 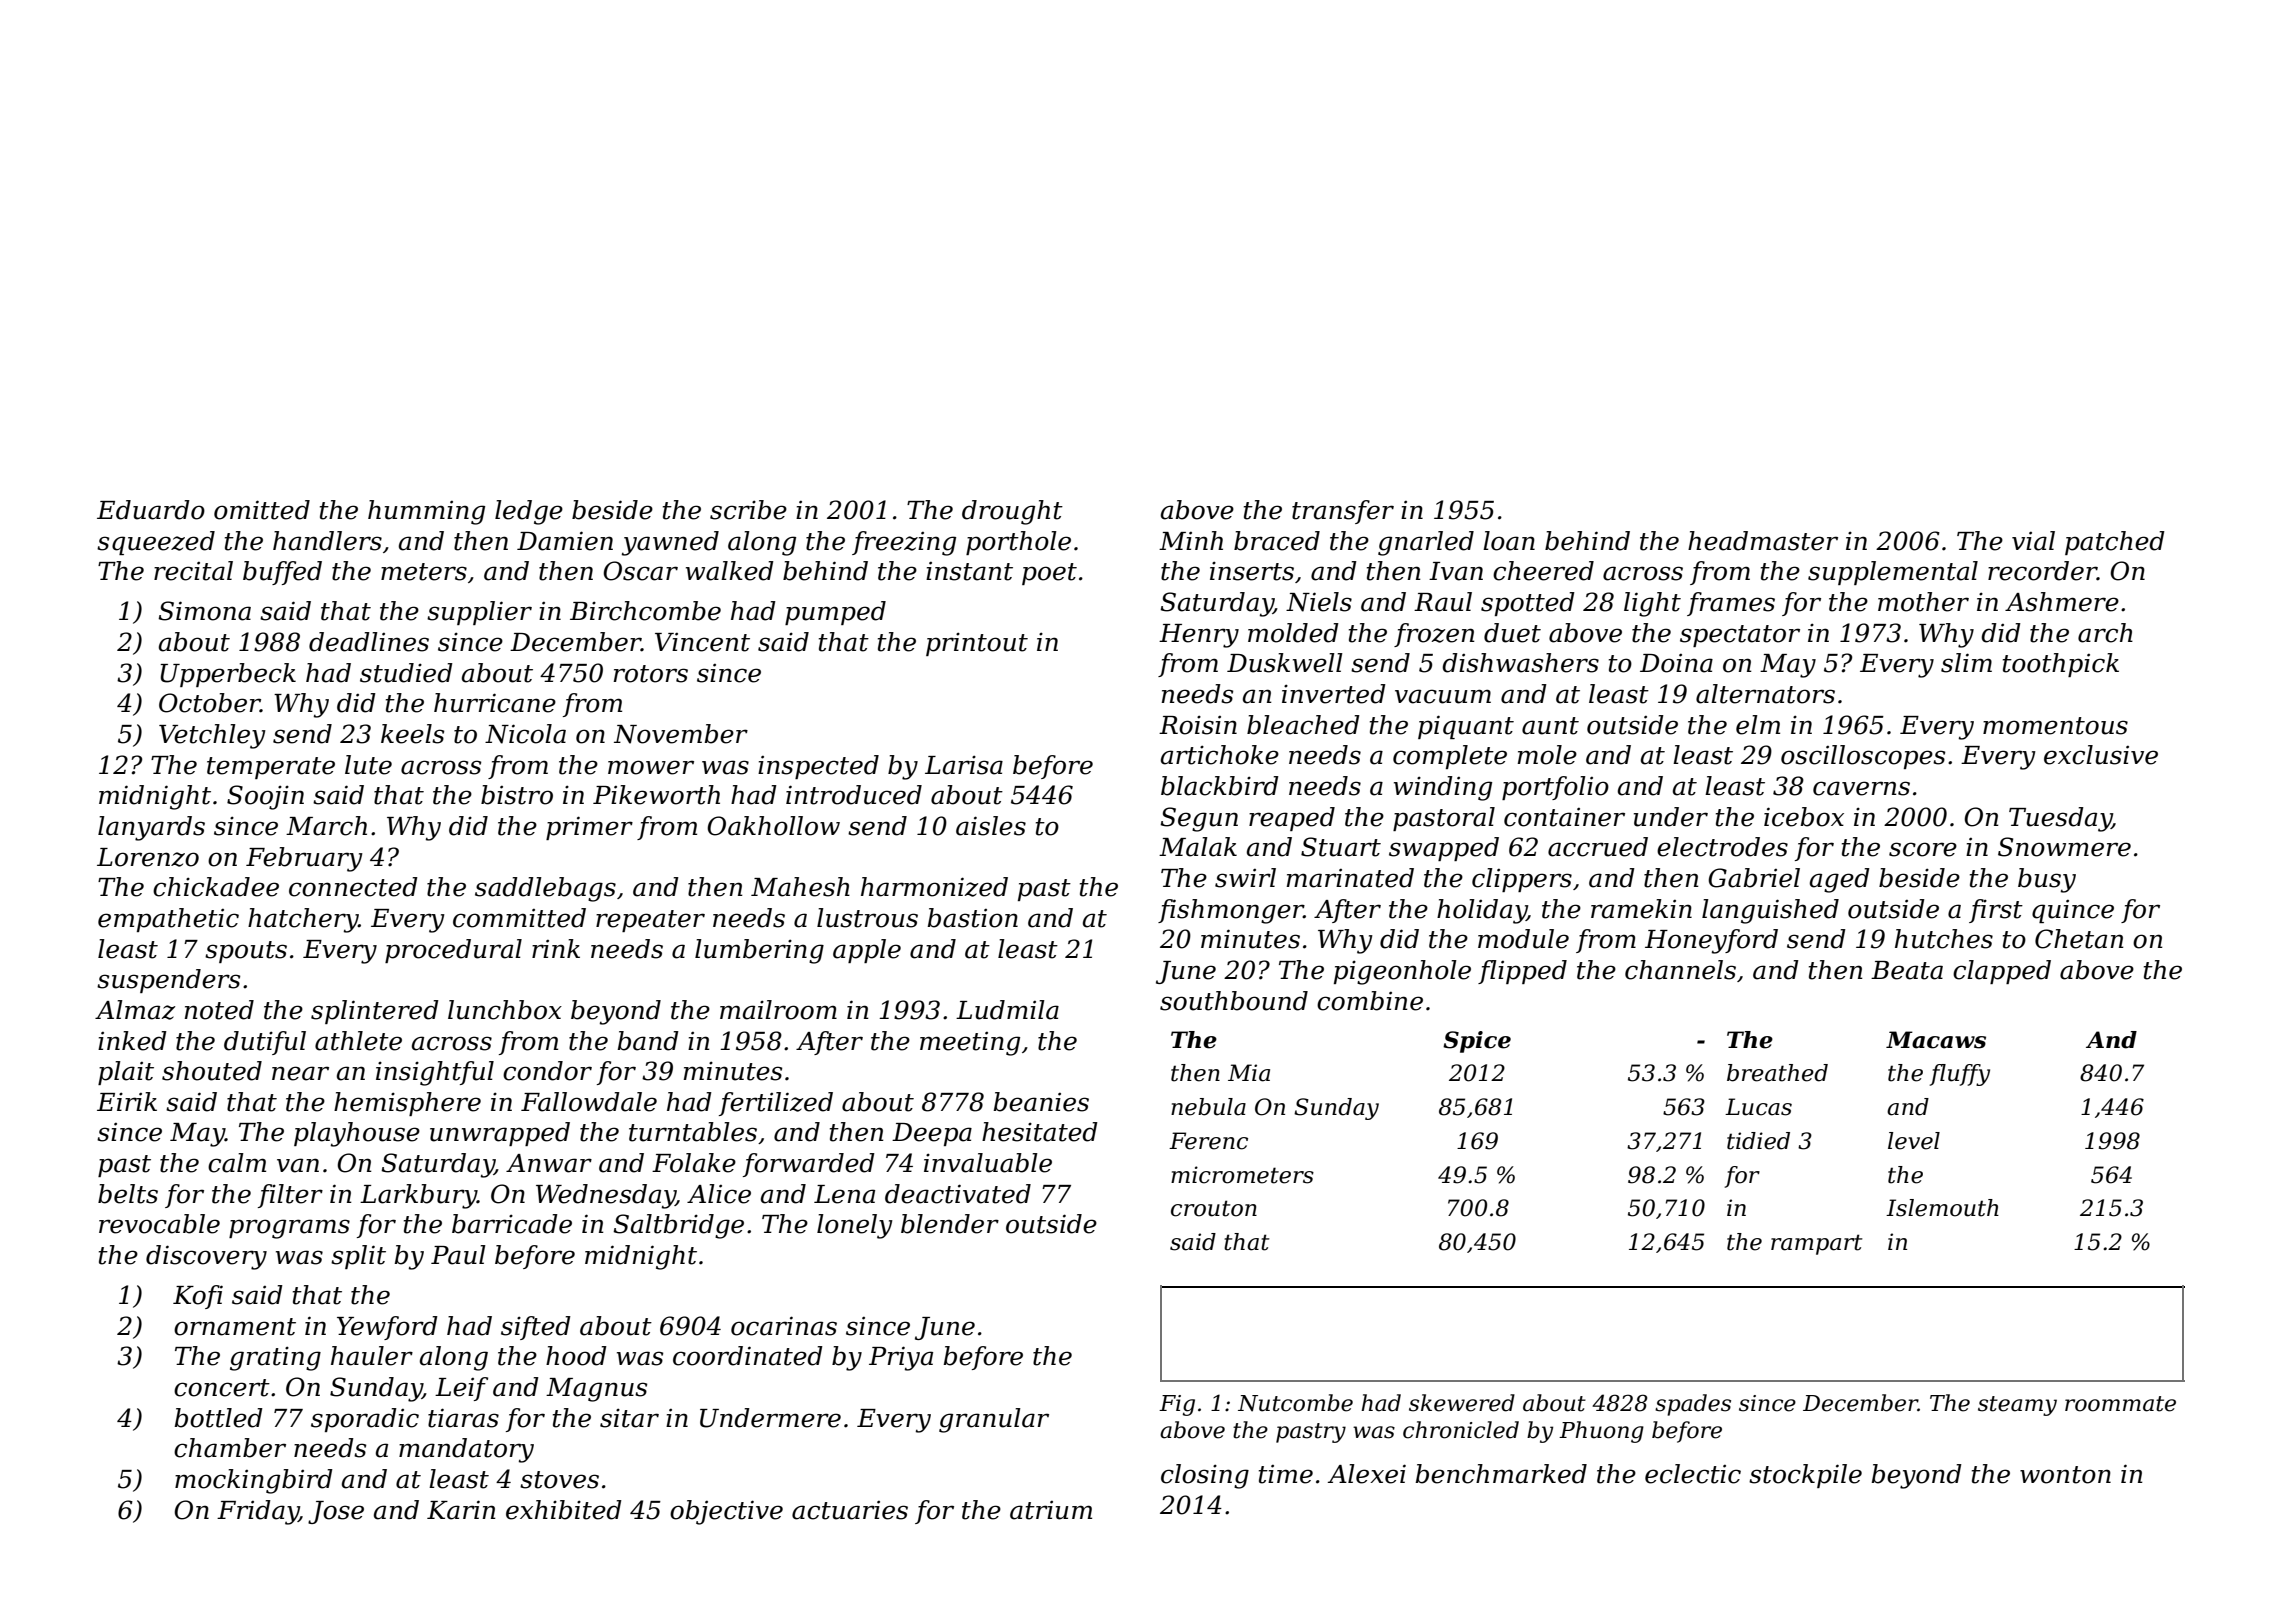 I want to click on ledge, so click(x=529, y=512).
